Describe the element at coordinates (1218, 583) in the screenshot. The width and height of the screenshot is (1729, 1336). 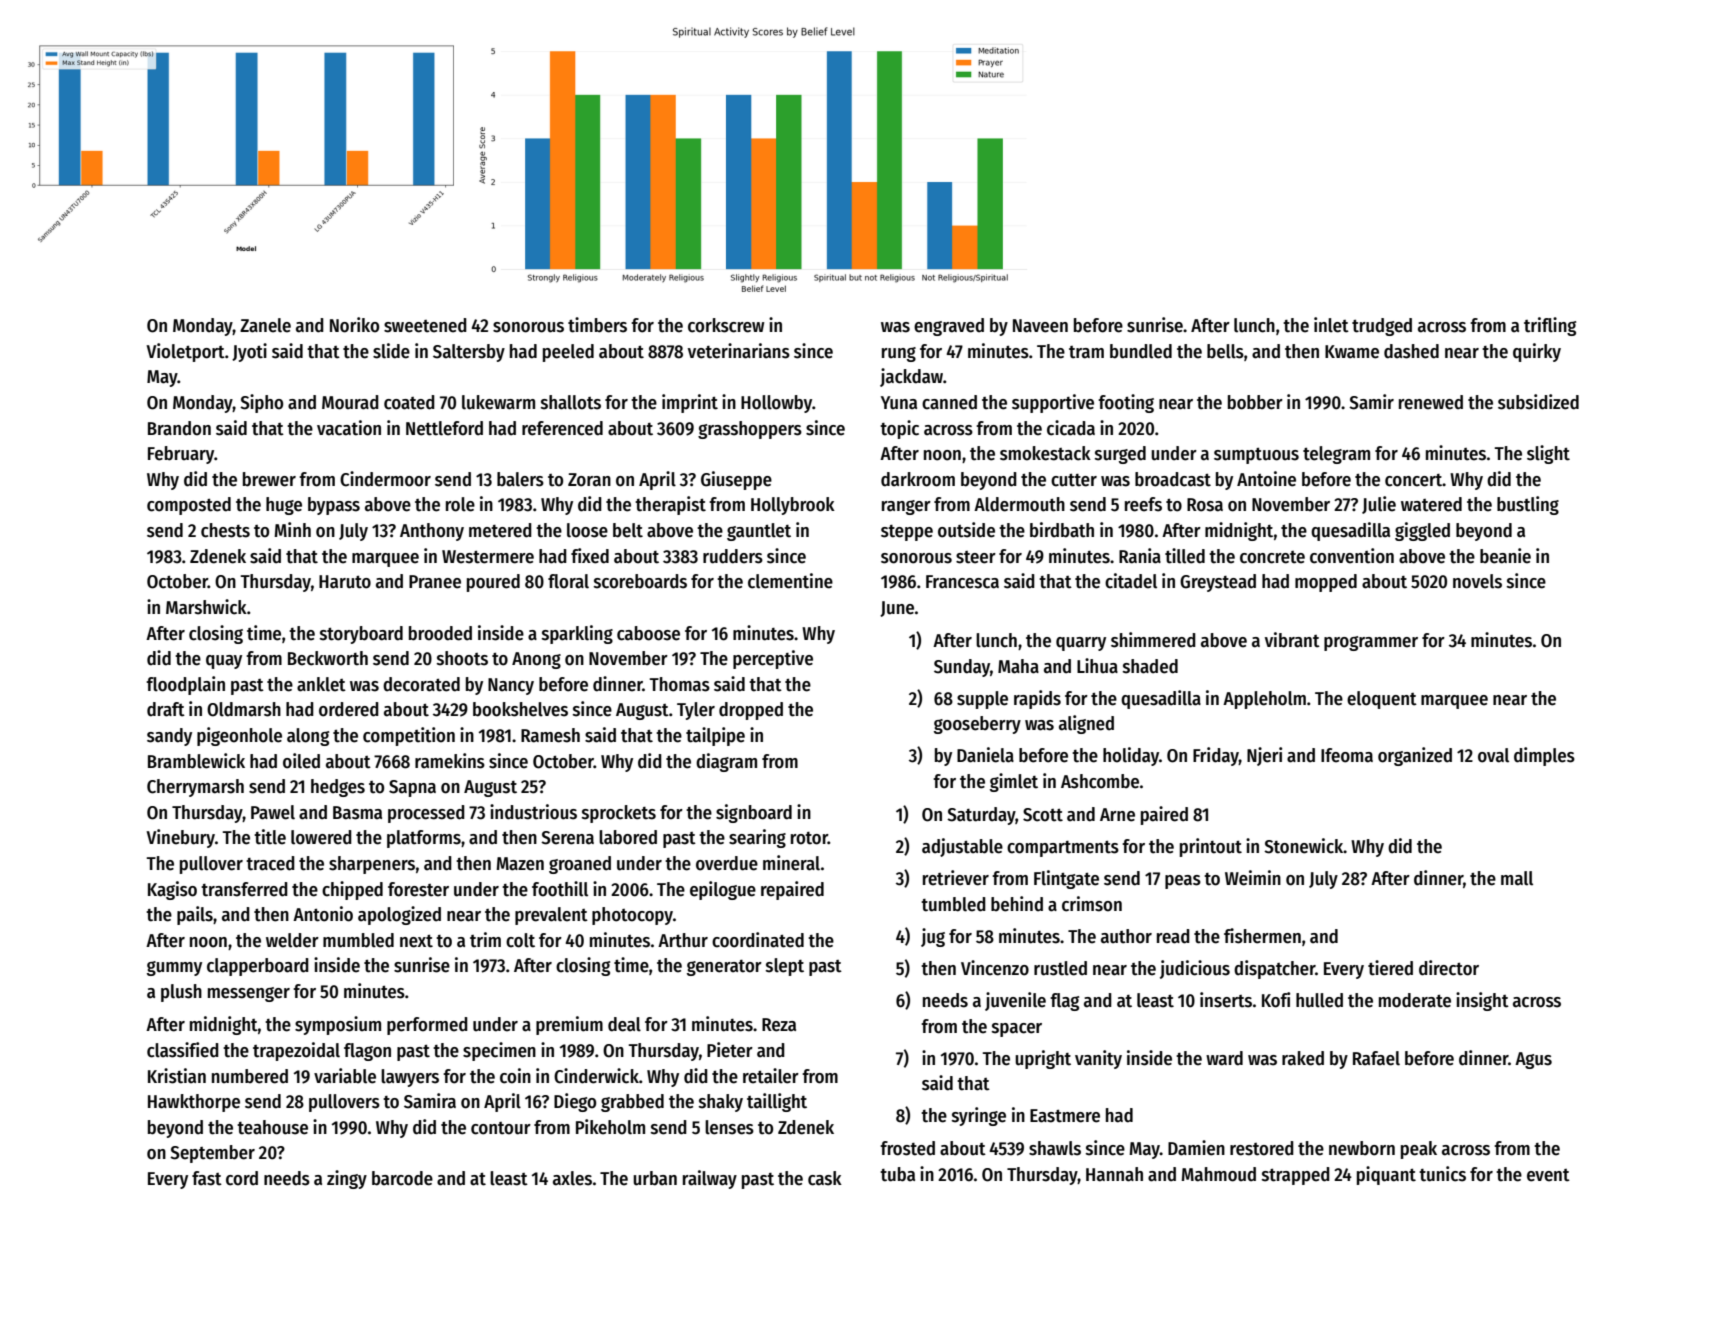
I see `Greystead` at that location.
